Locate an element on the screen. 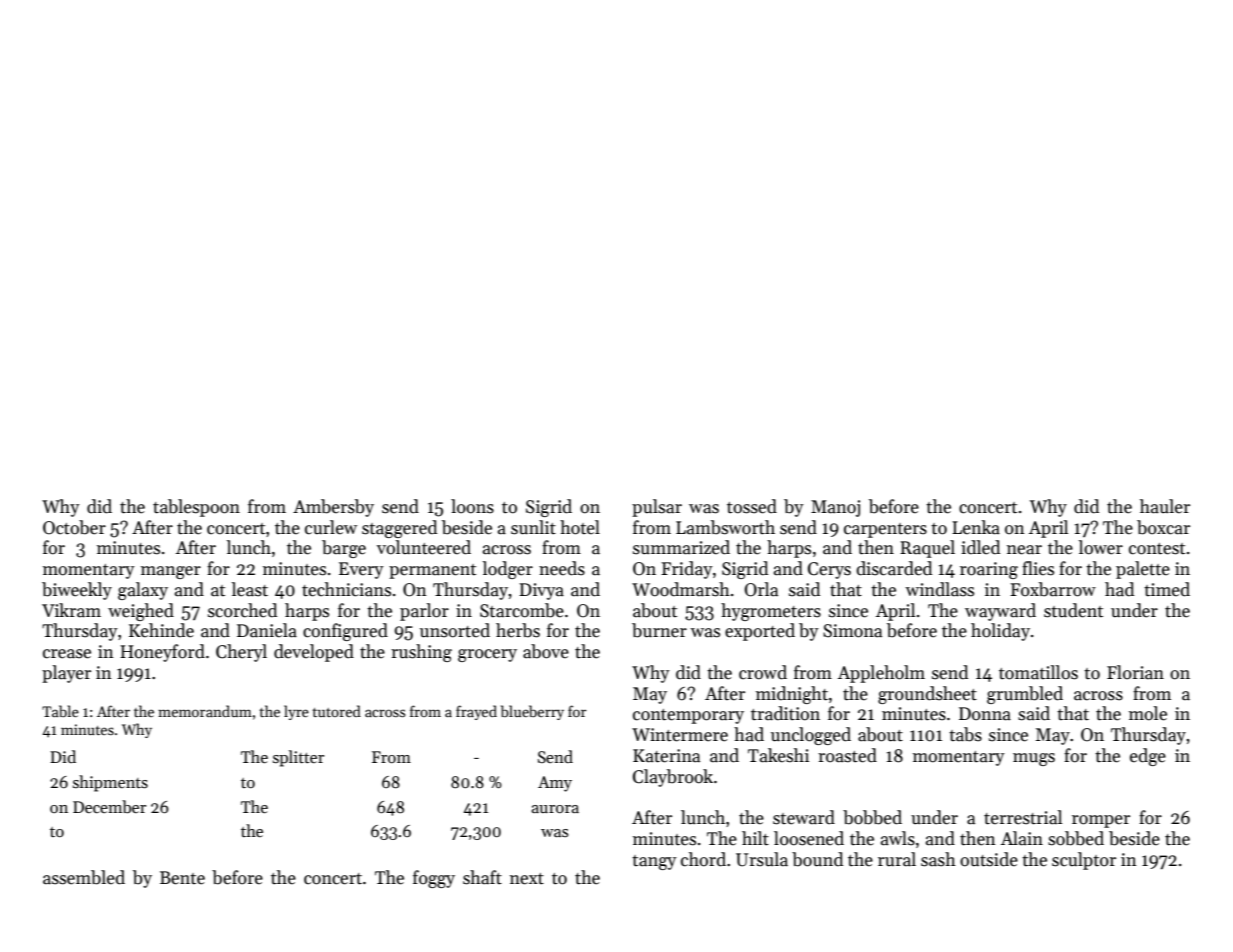 The width and height of the screenshot is (1233, 952). tutored is located at coordinates (337, 711).
